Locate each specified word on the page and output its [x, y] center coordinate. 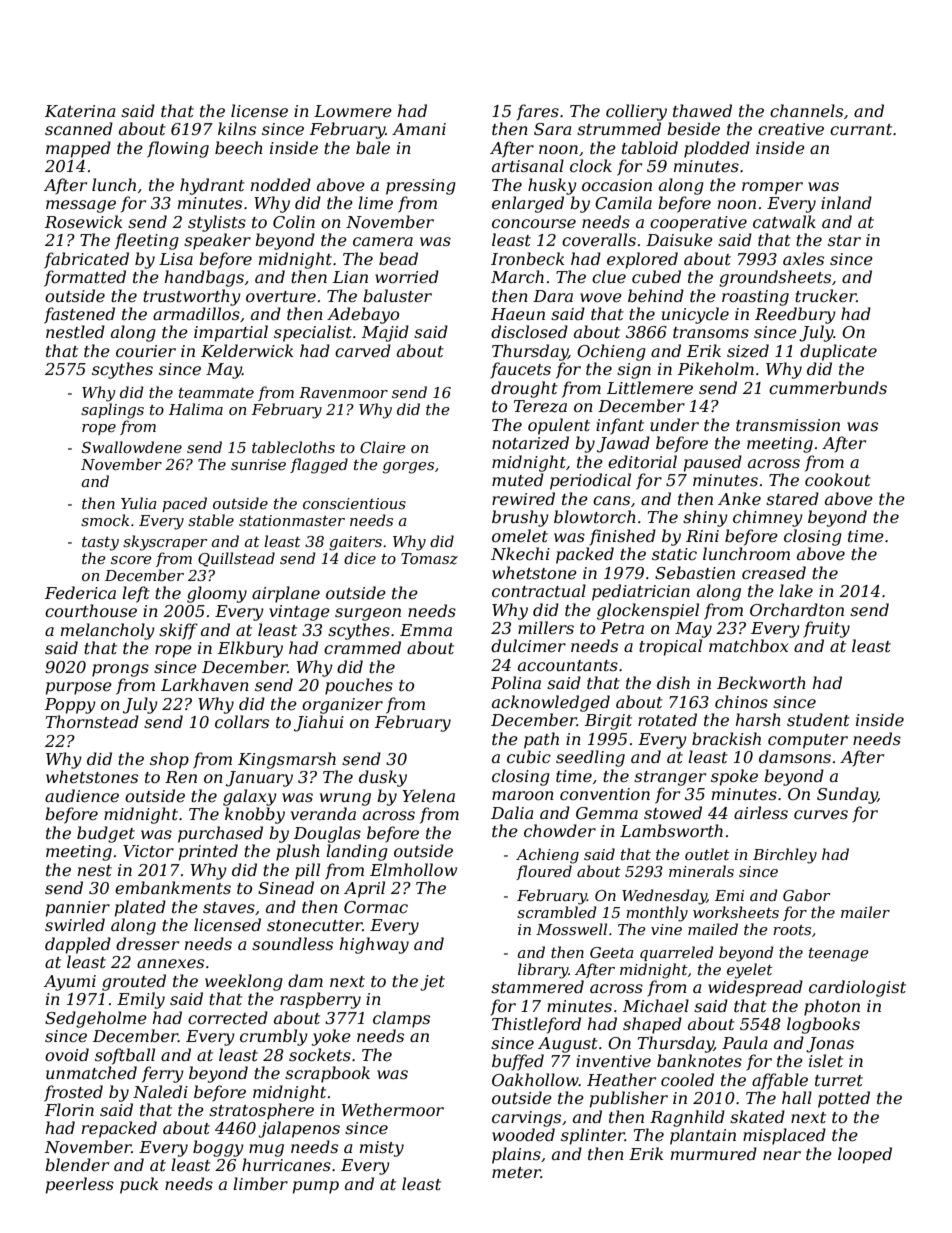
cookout [838, 479]
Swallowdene [132, 447]
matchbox [748, 645]
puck [139, 1185]
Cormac [376, 907]
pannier [78, 909]
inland [846, 202]
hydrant [212, 186]
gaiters [355, 543]
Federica [80, 592]
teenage [839, 955]
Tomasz [429, 559]
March [517, 276]
